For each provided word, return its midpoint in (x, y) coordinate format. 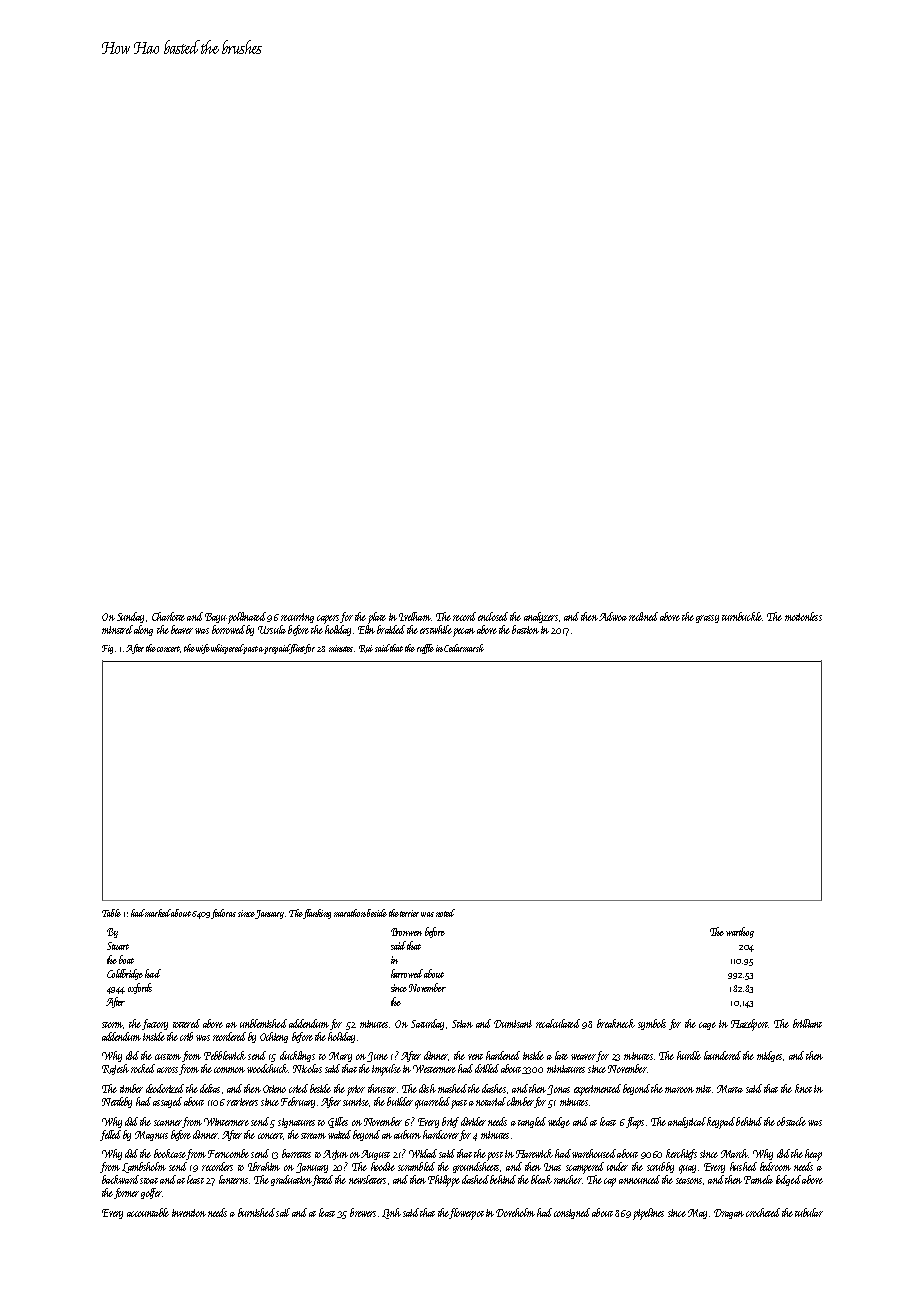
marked (158, 913)
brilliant (807, 1023)
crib (186, 1036)
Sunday (130, 617)
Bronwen (406, 932)
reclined (643, 616)
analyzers (541, 617)
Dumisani (513, 1024)
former (126, 1193)
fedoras (224, 914)
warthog (740, 932)
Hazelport (749, 1025)
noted (445, 913)
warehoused (594, 1153)
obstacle (791, 1121)
